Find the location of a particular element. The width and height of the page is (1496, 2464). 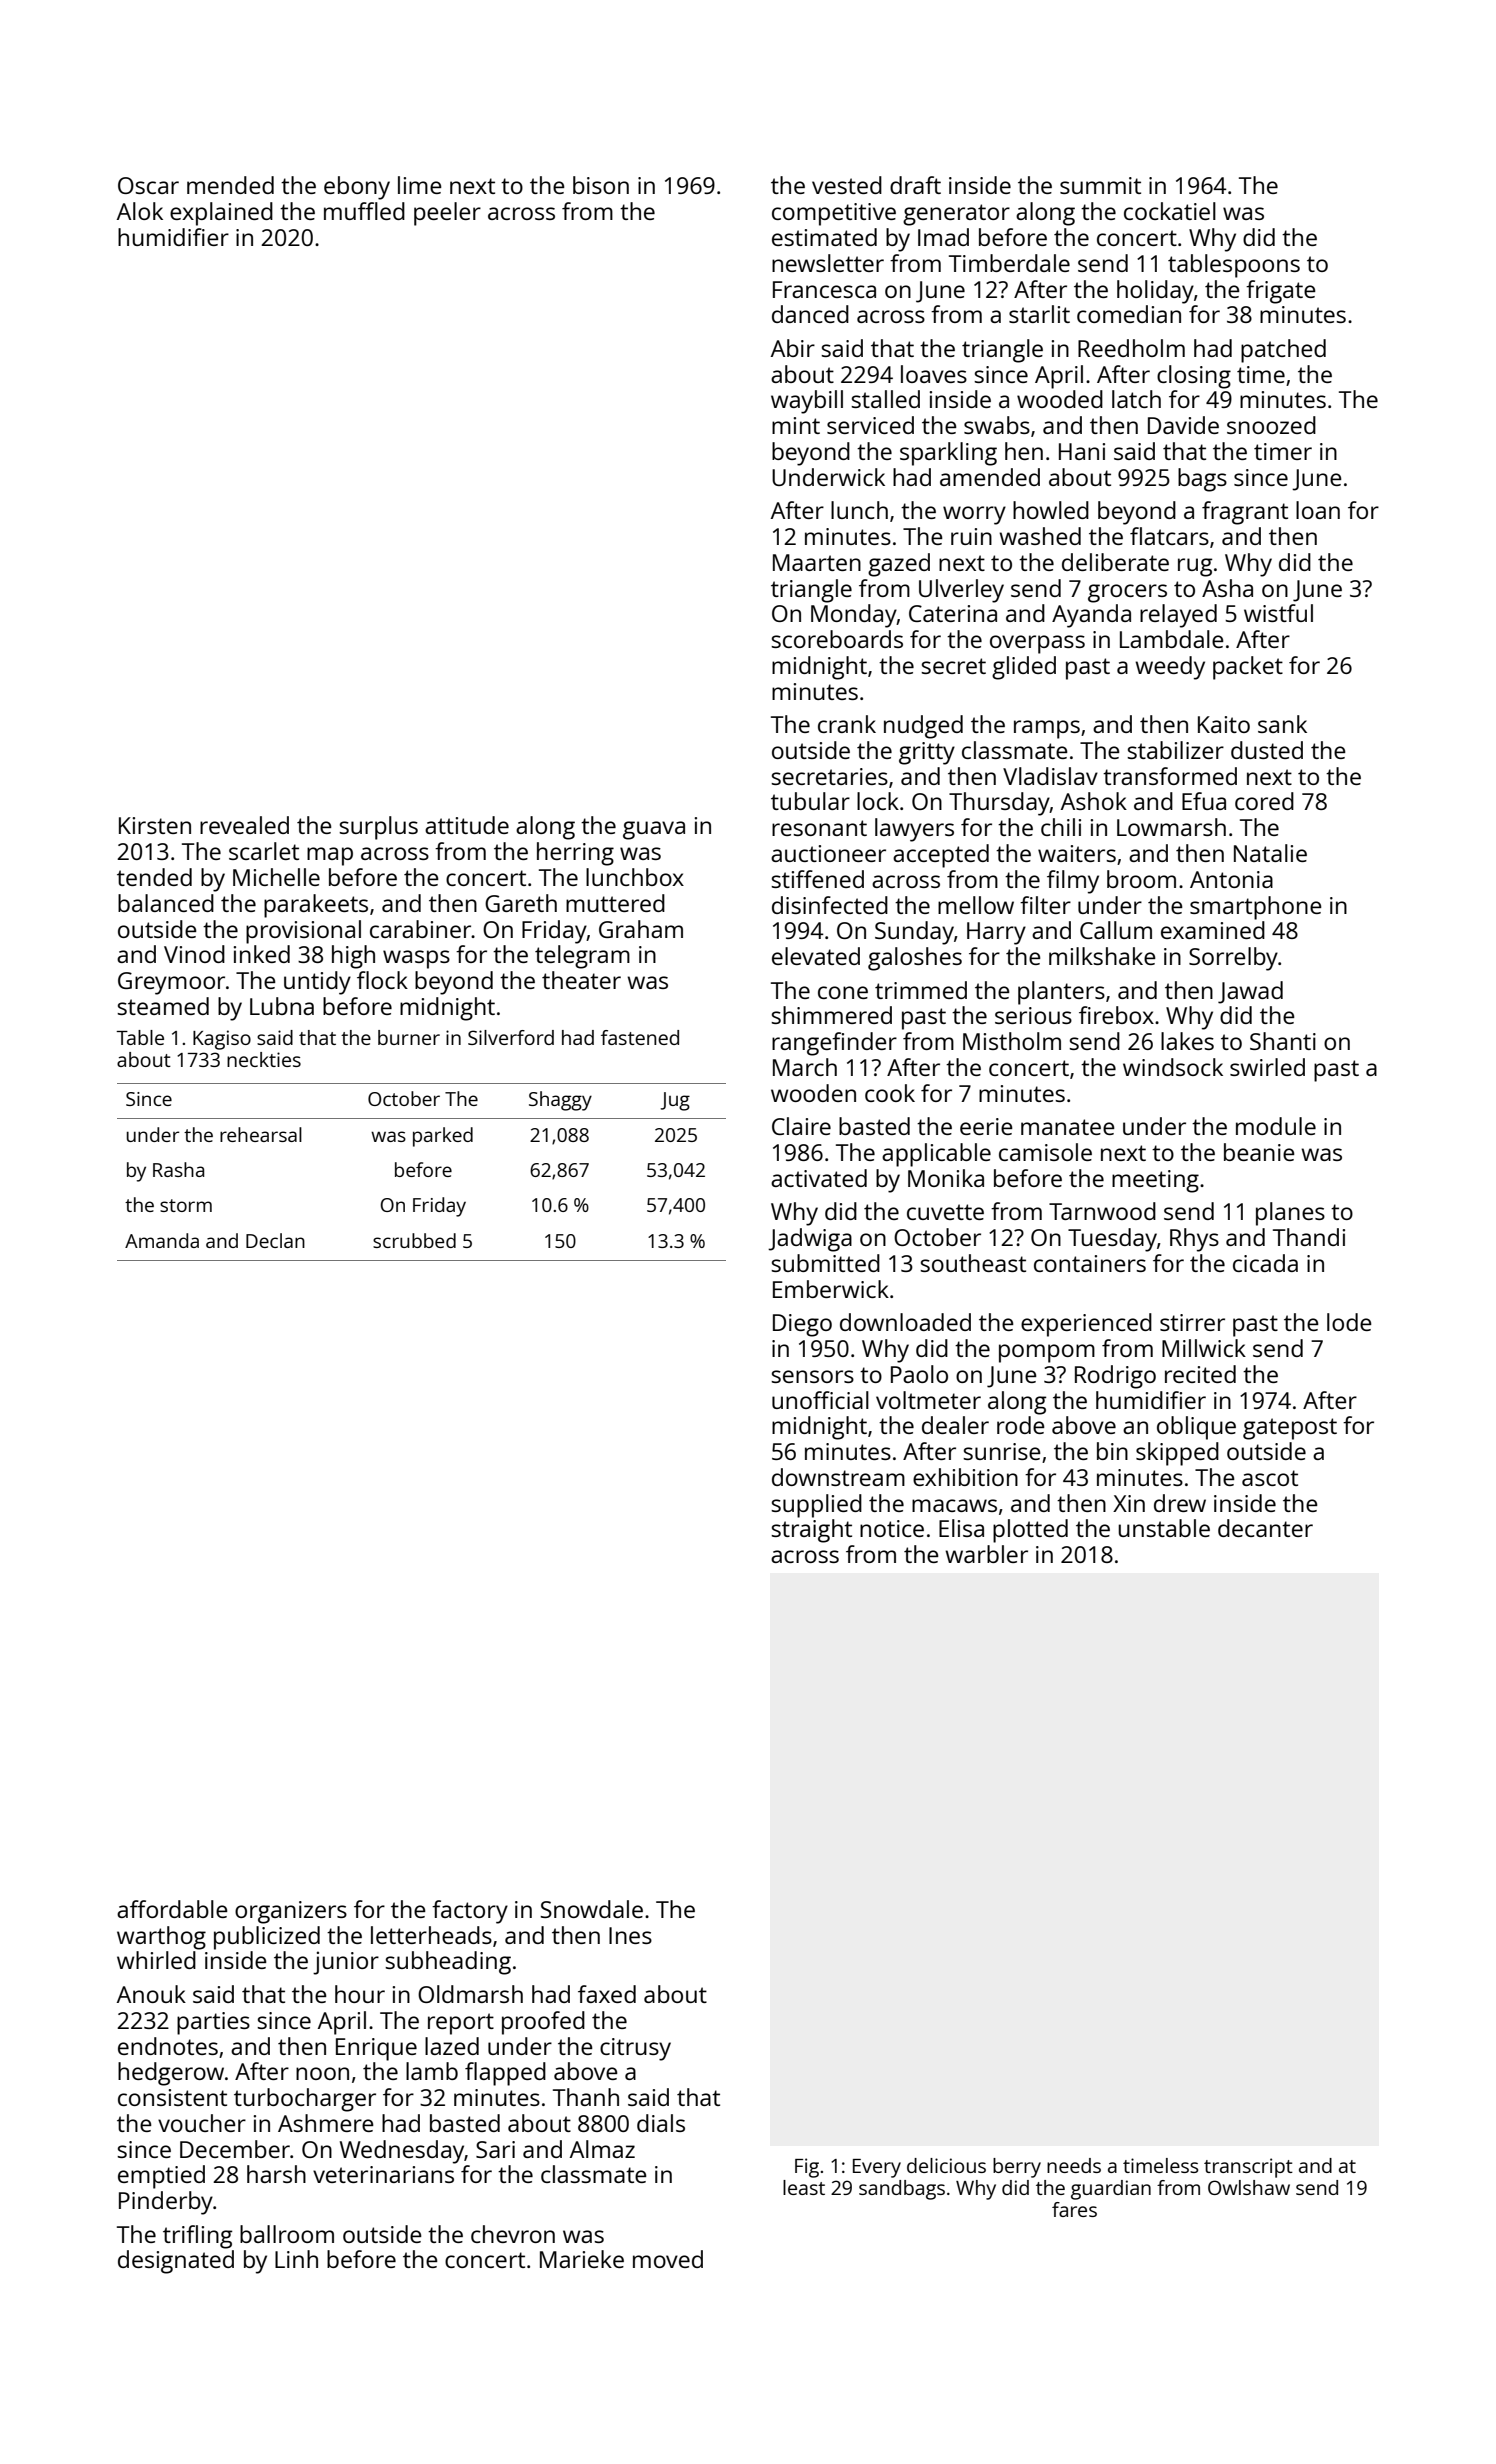

ebony is located at coordinates (357, 188).
